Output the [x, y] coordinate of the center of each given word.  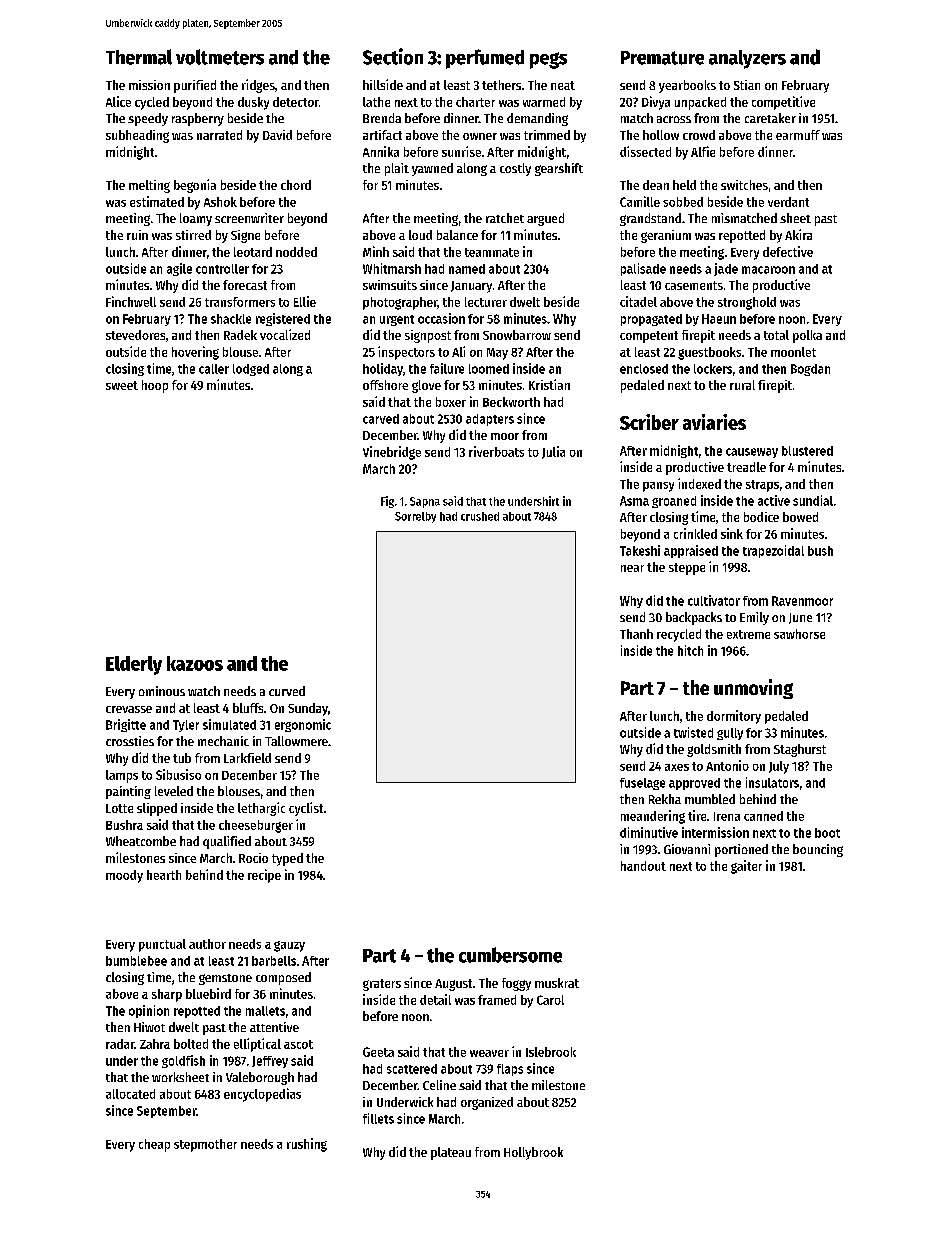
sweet [122, 385]
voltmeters [220, 57]
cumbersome [510, 955]
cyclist [306, 809]
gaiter [746, 867]
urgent [397, 320]
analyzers [747, 59]
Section [393, 56]
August [453, 985]
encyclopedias [262, 1095]
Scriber [649, 422]
